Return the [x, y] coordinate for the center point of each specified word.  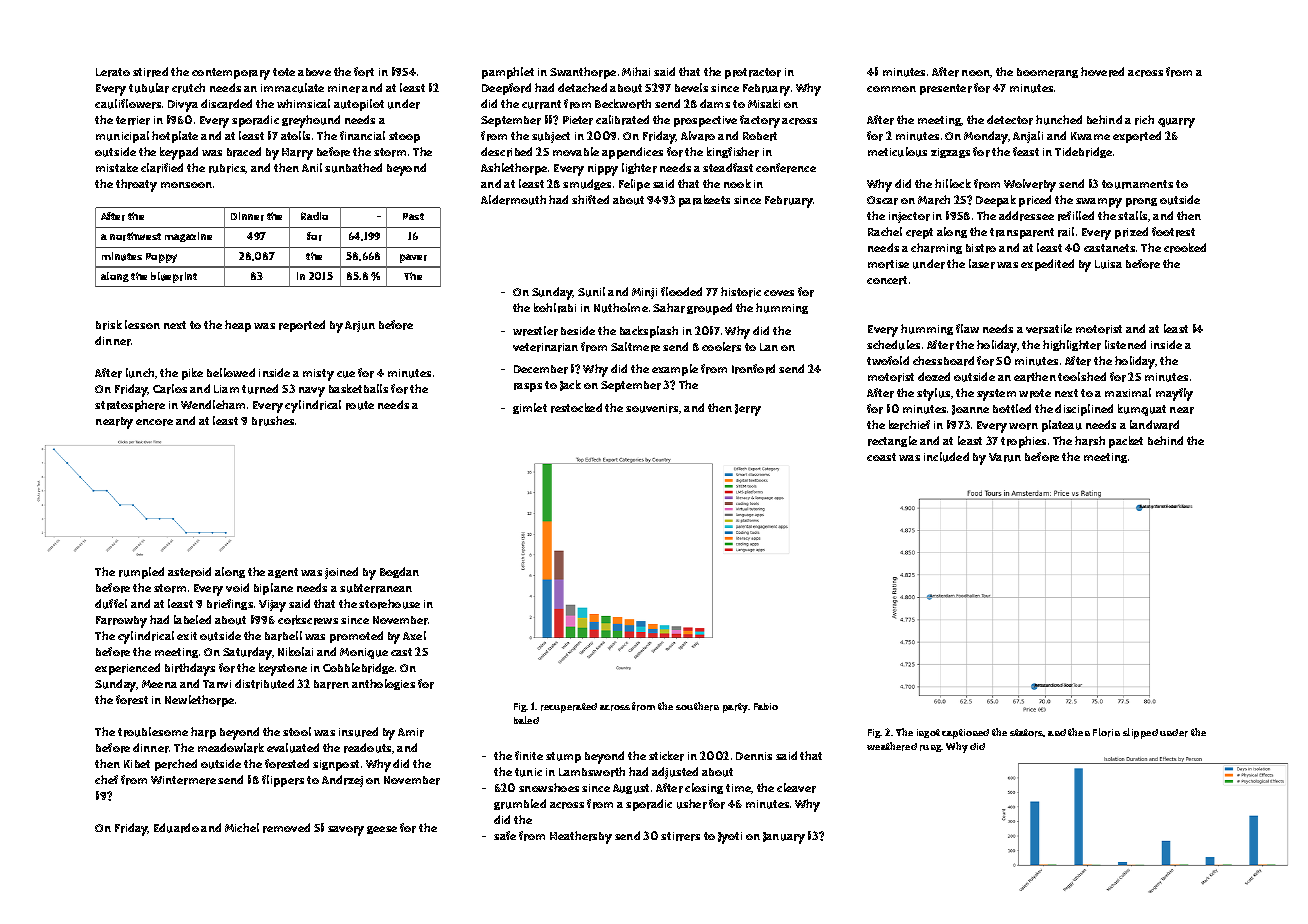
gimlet [530, 408]
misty [318, 375]
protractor [753, 73]
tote [284, 72]
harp [203, 733]
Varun [1005, 457]
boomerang [1047, 73]
